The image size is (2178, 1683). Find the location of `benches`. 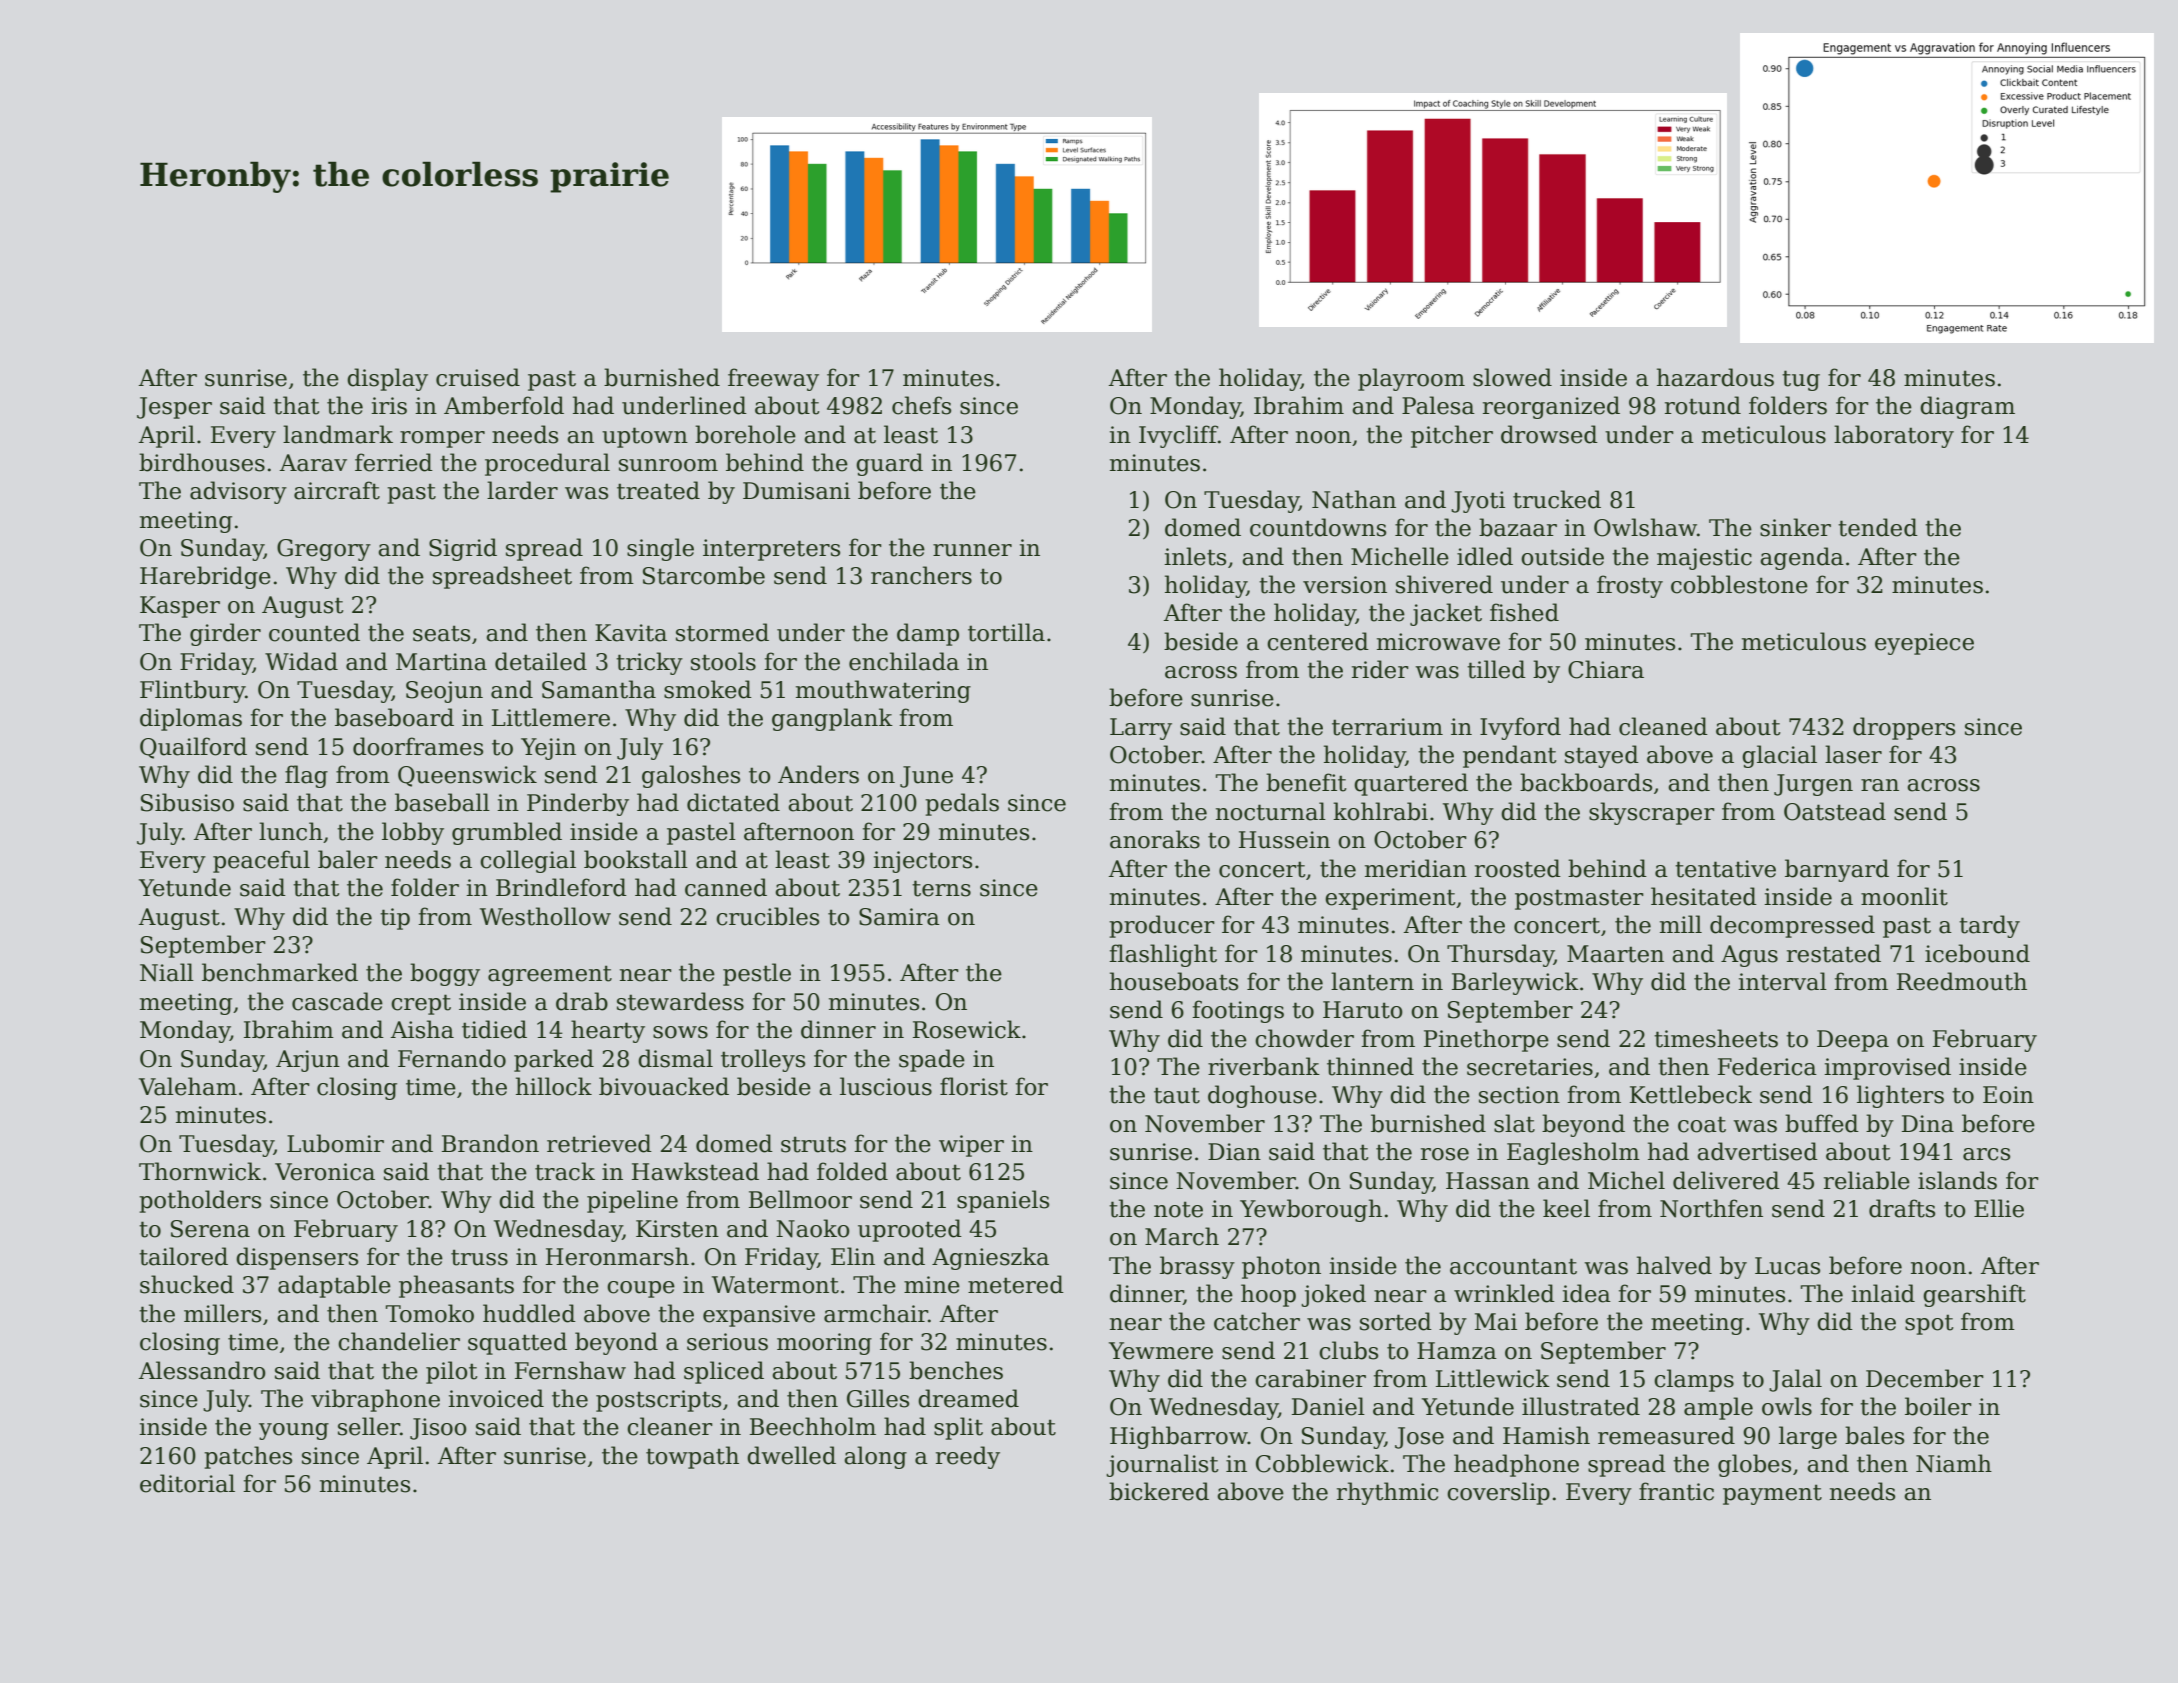

benches is located at coordinates (956, 1370).
